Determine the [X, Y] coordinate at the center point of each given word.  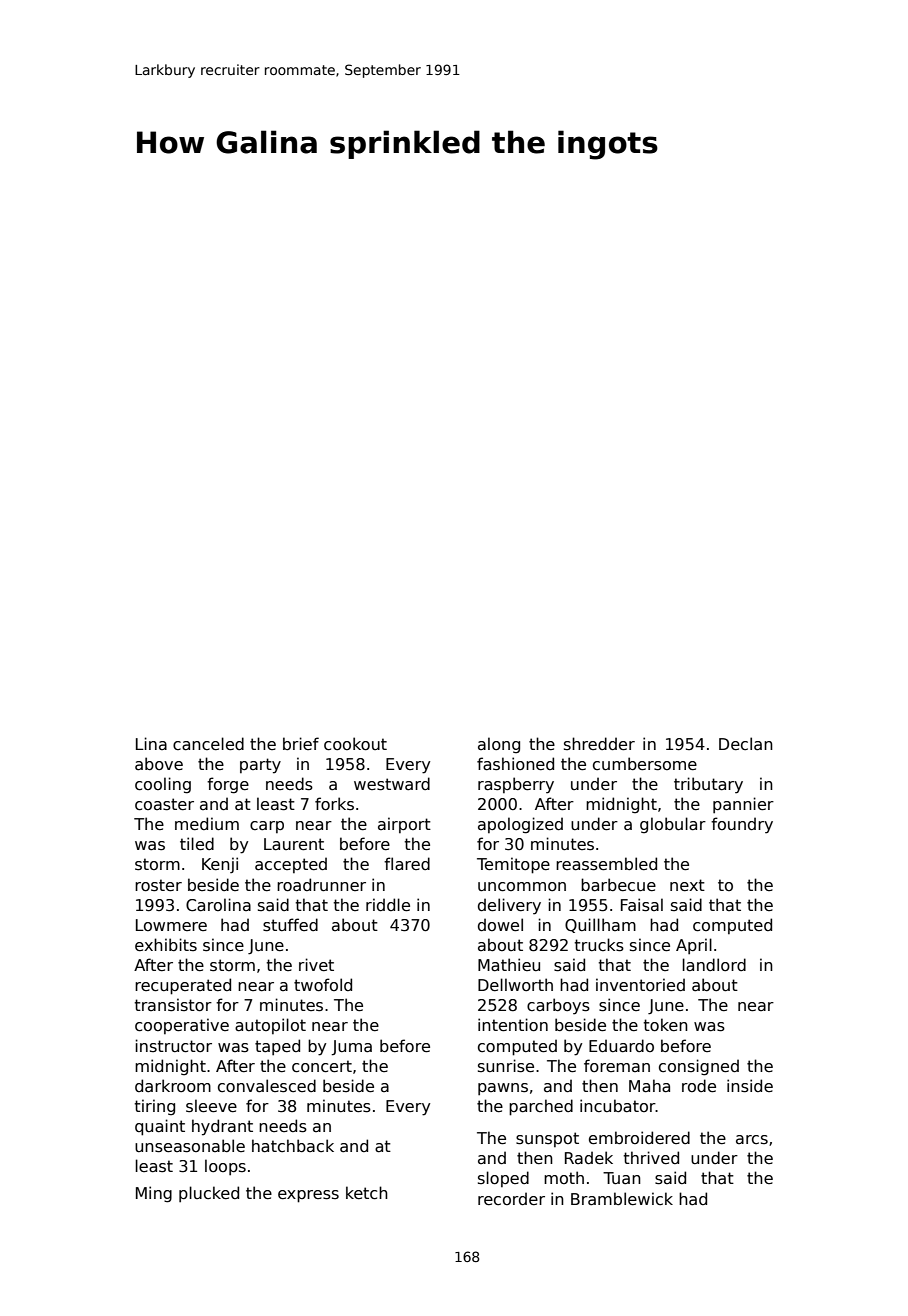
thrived [651, 1157]
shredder [599, 743]
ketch [367, 1193]
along [499, 745]
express [308, 1196]
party [260, 766]
